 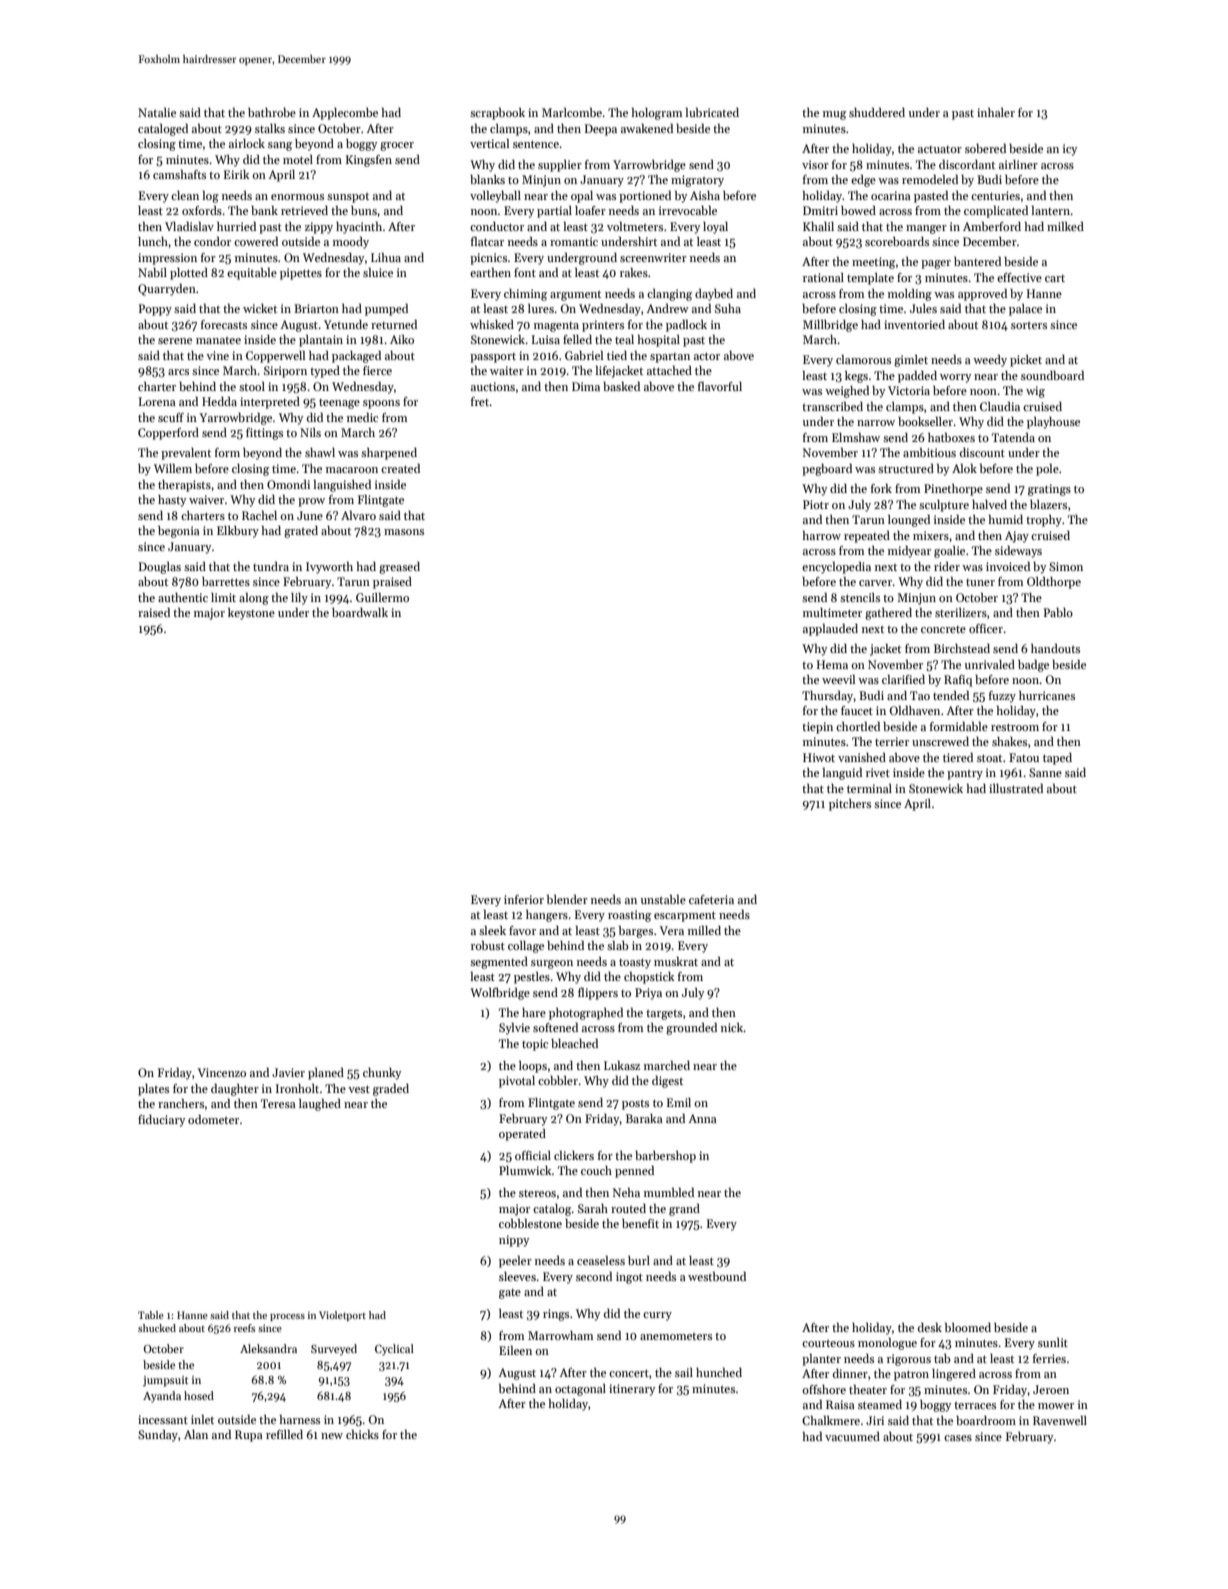 What do you see at coordinates (492, 930) in the screenshot?
I see `sleek` at bounding box center [492, 930].
